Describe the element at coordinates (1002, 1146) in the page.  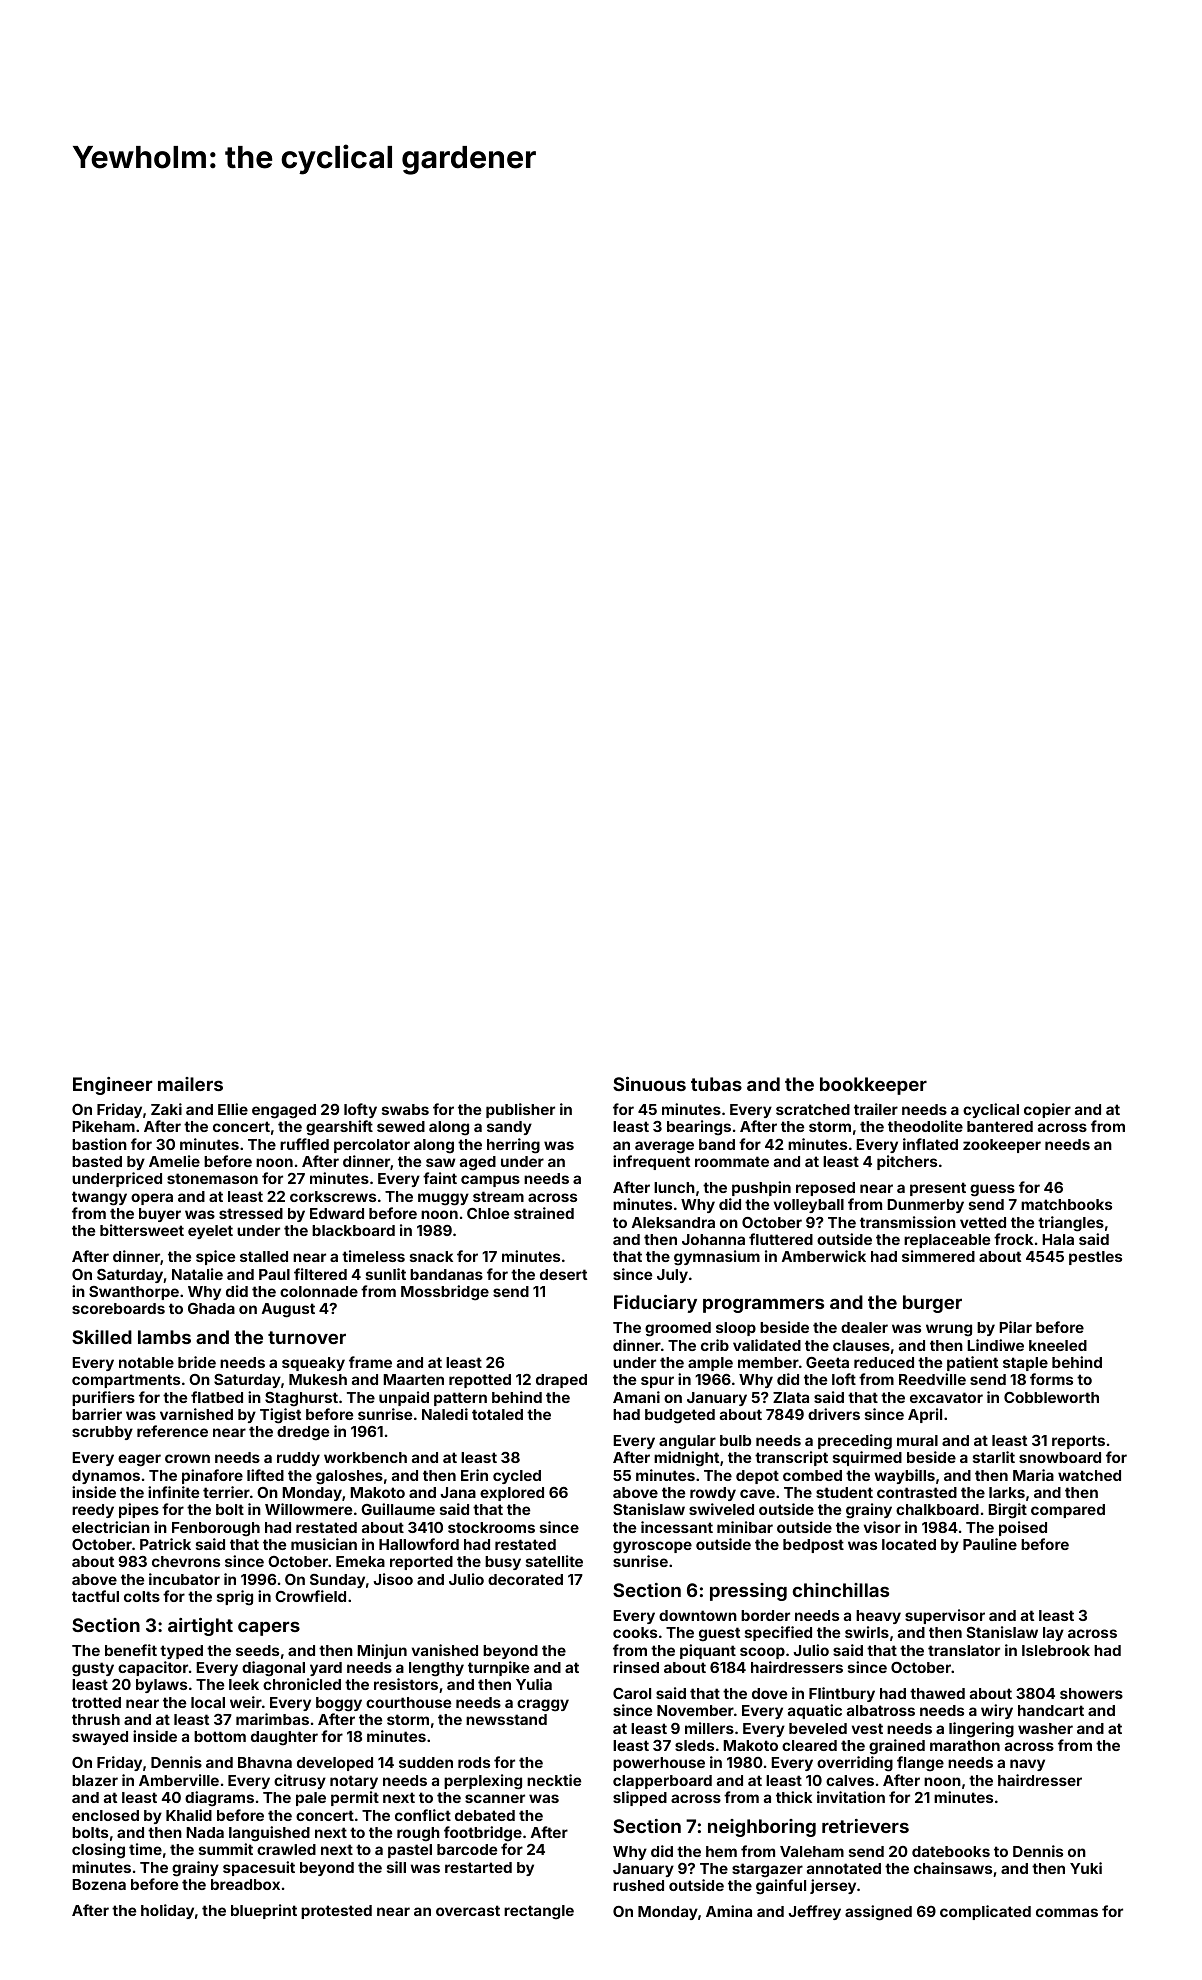
I see `zookeeper` at that location.
